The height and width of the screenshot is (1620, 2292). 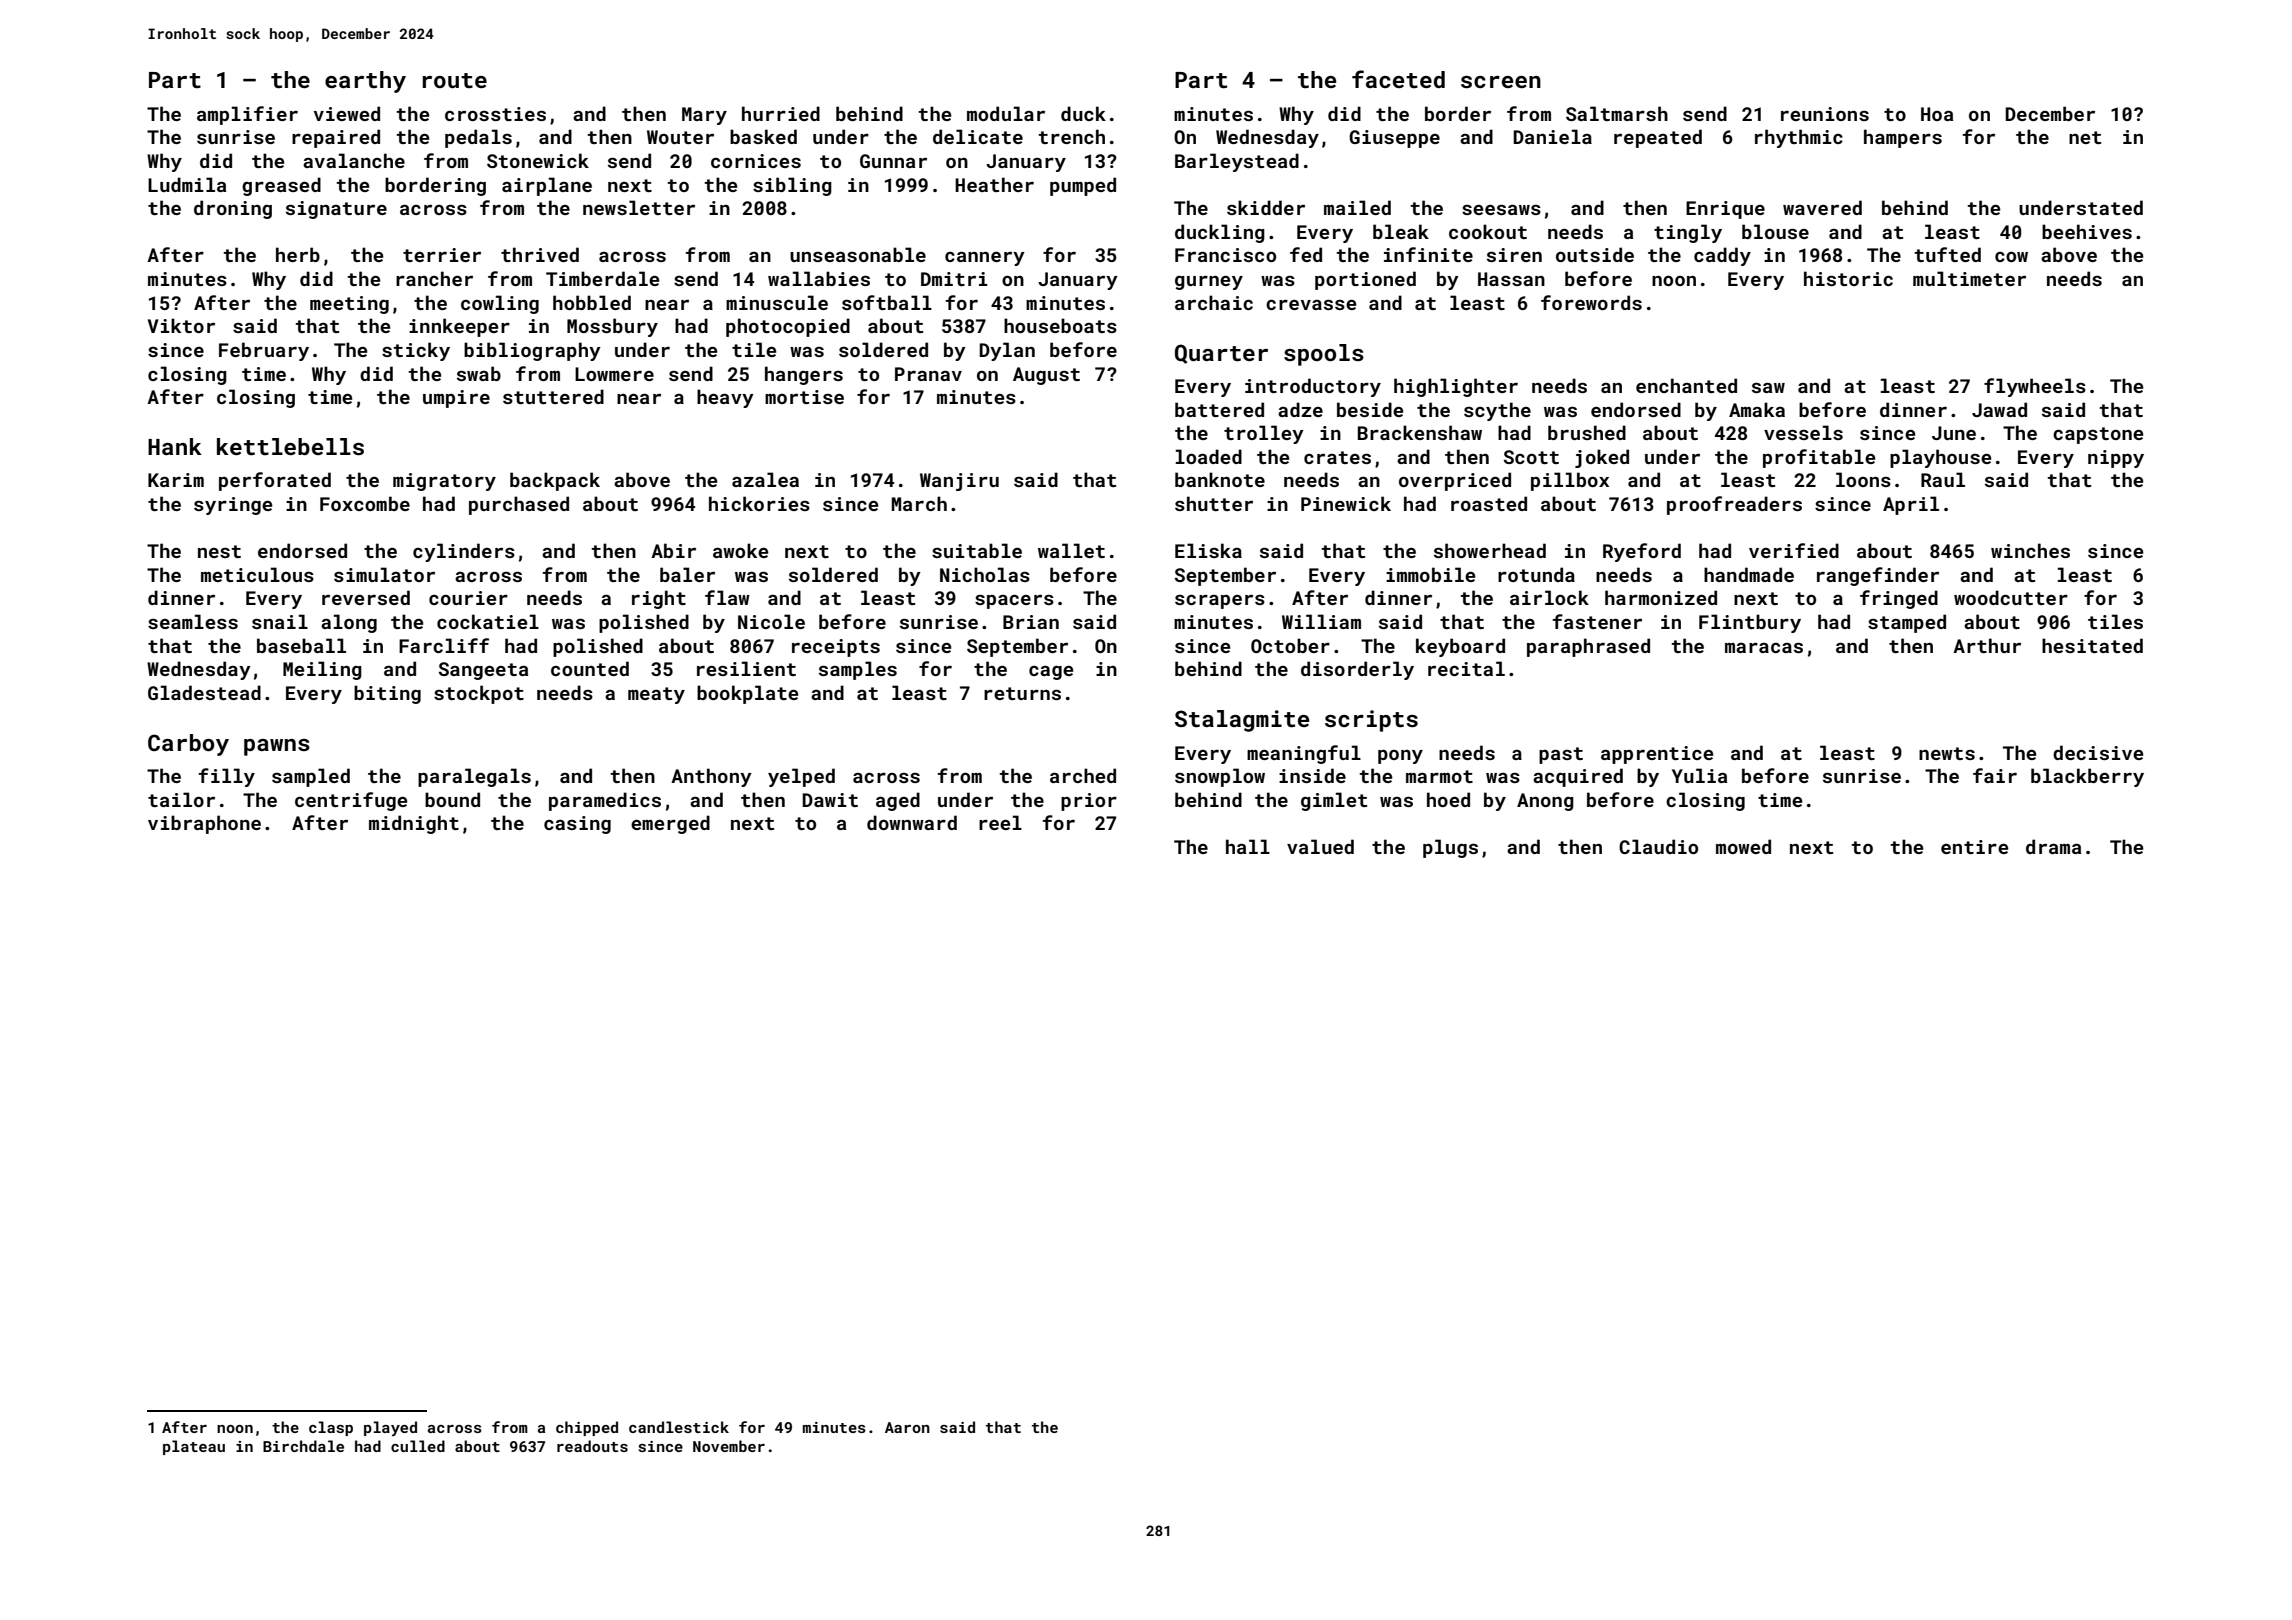 I want to click on played, so click(x=390, y=1428).
